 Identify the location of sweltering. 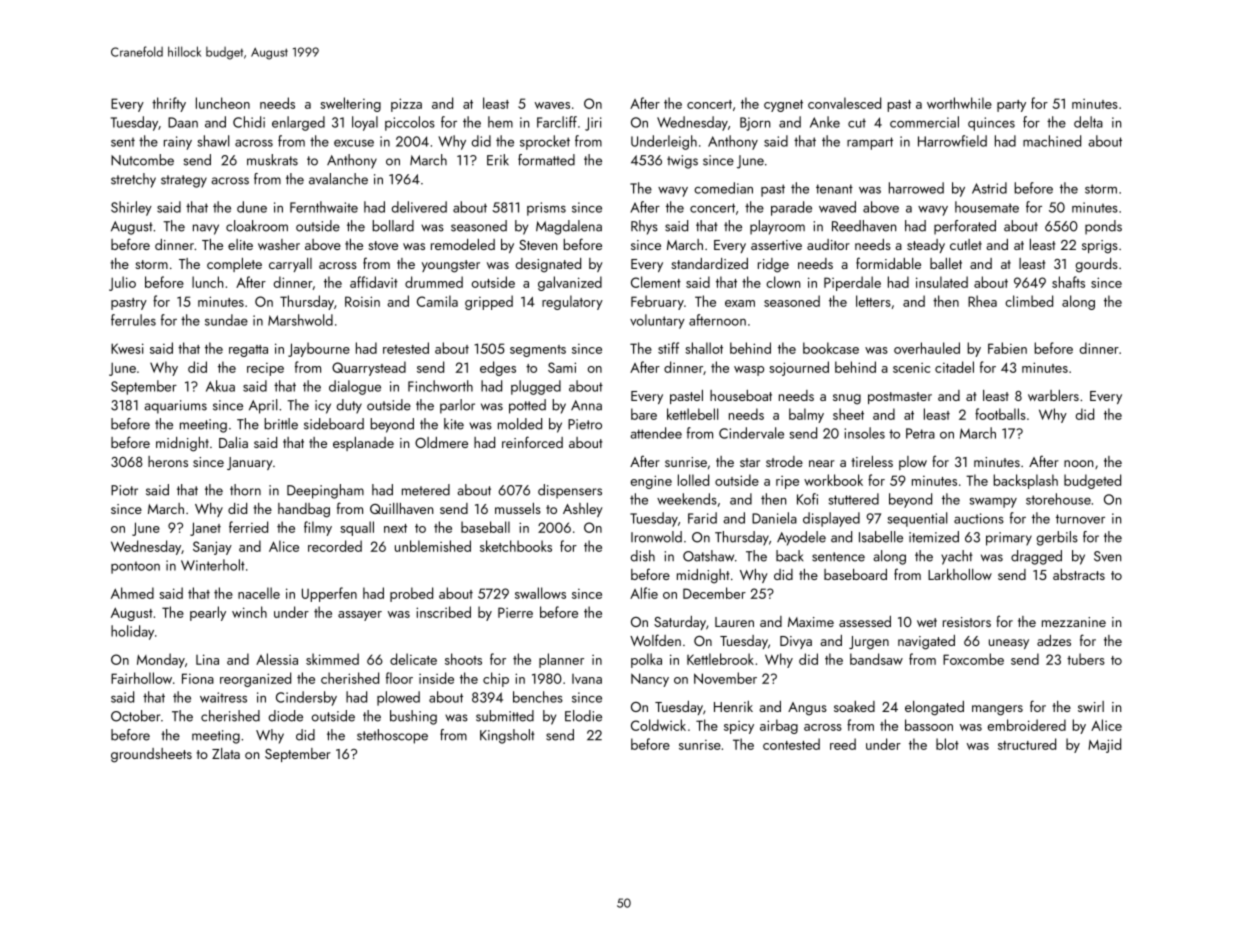
(350, 104).
